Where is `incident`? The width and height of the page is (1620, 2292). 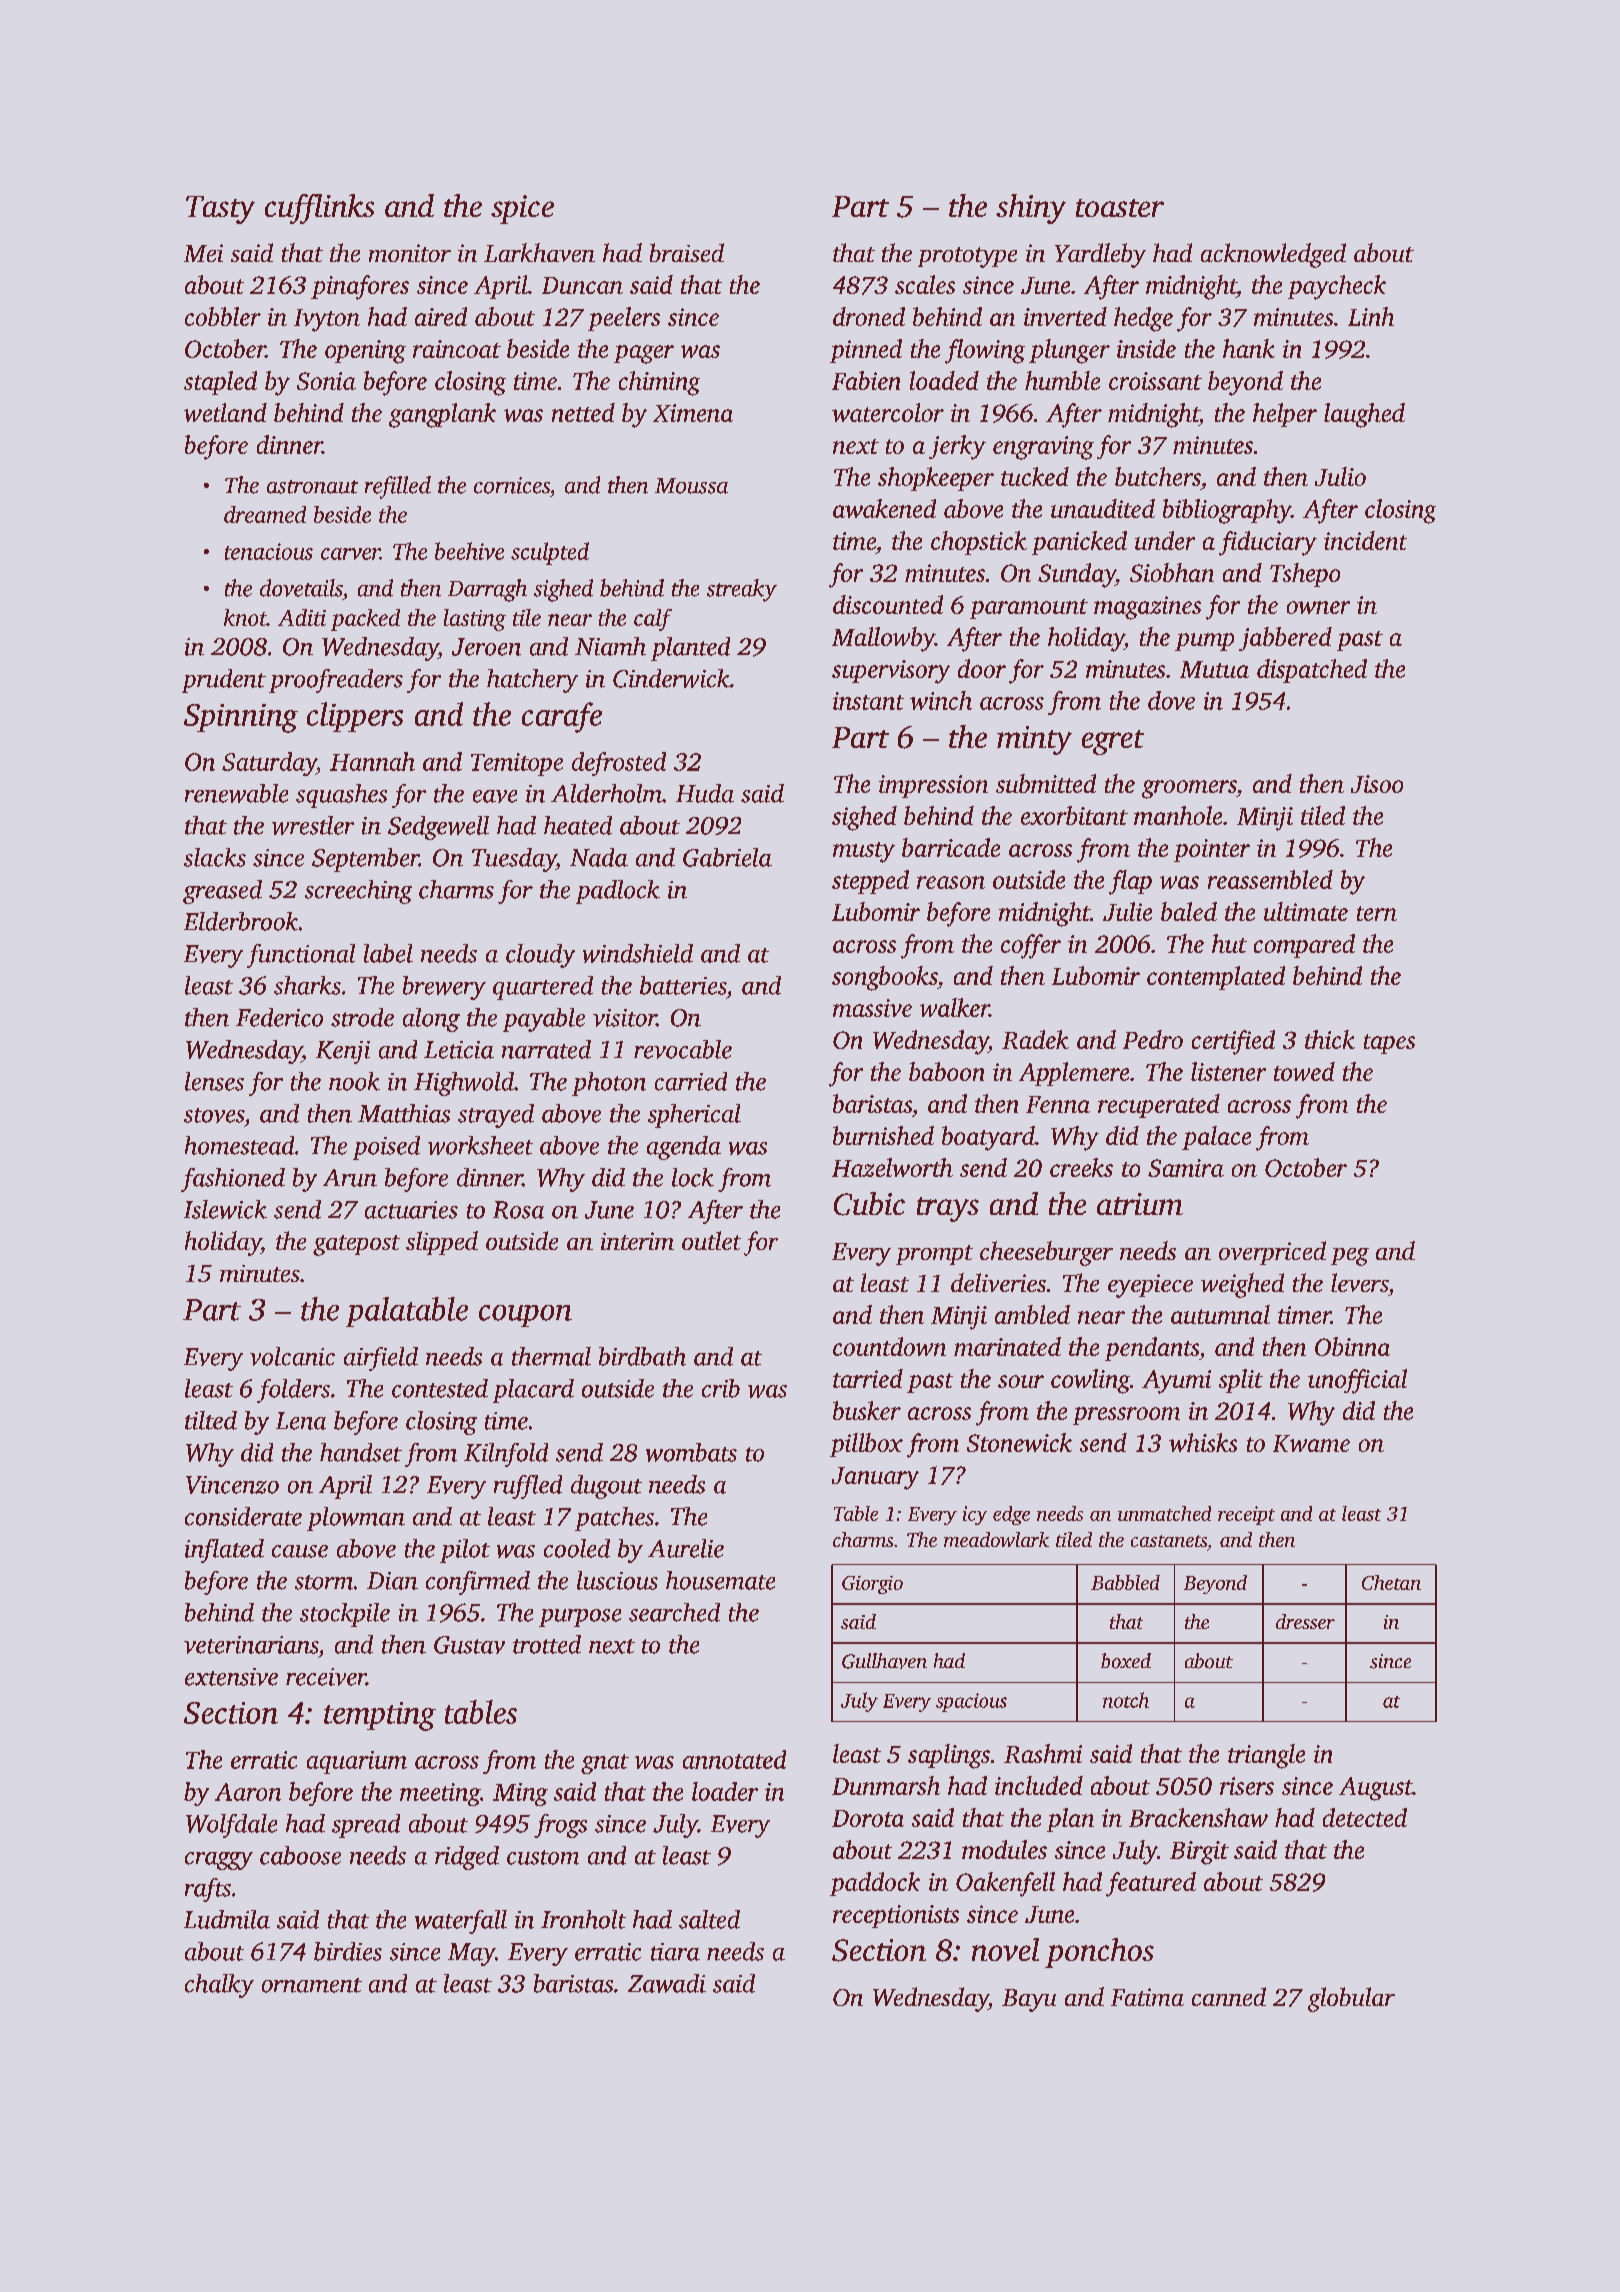
incident is located at coordinates (1365, 540).
